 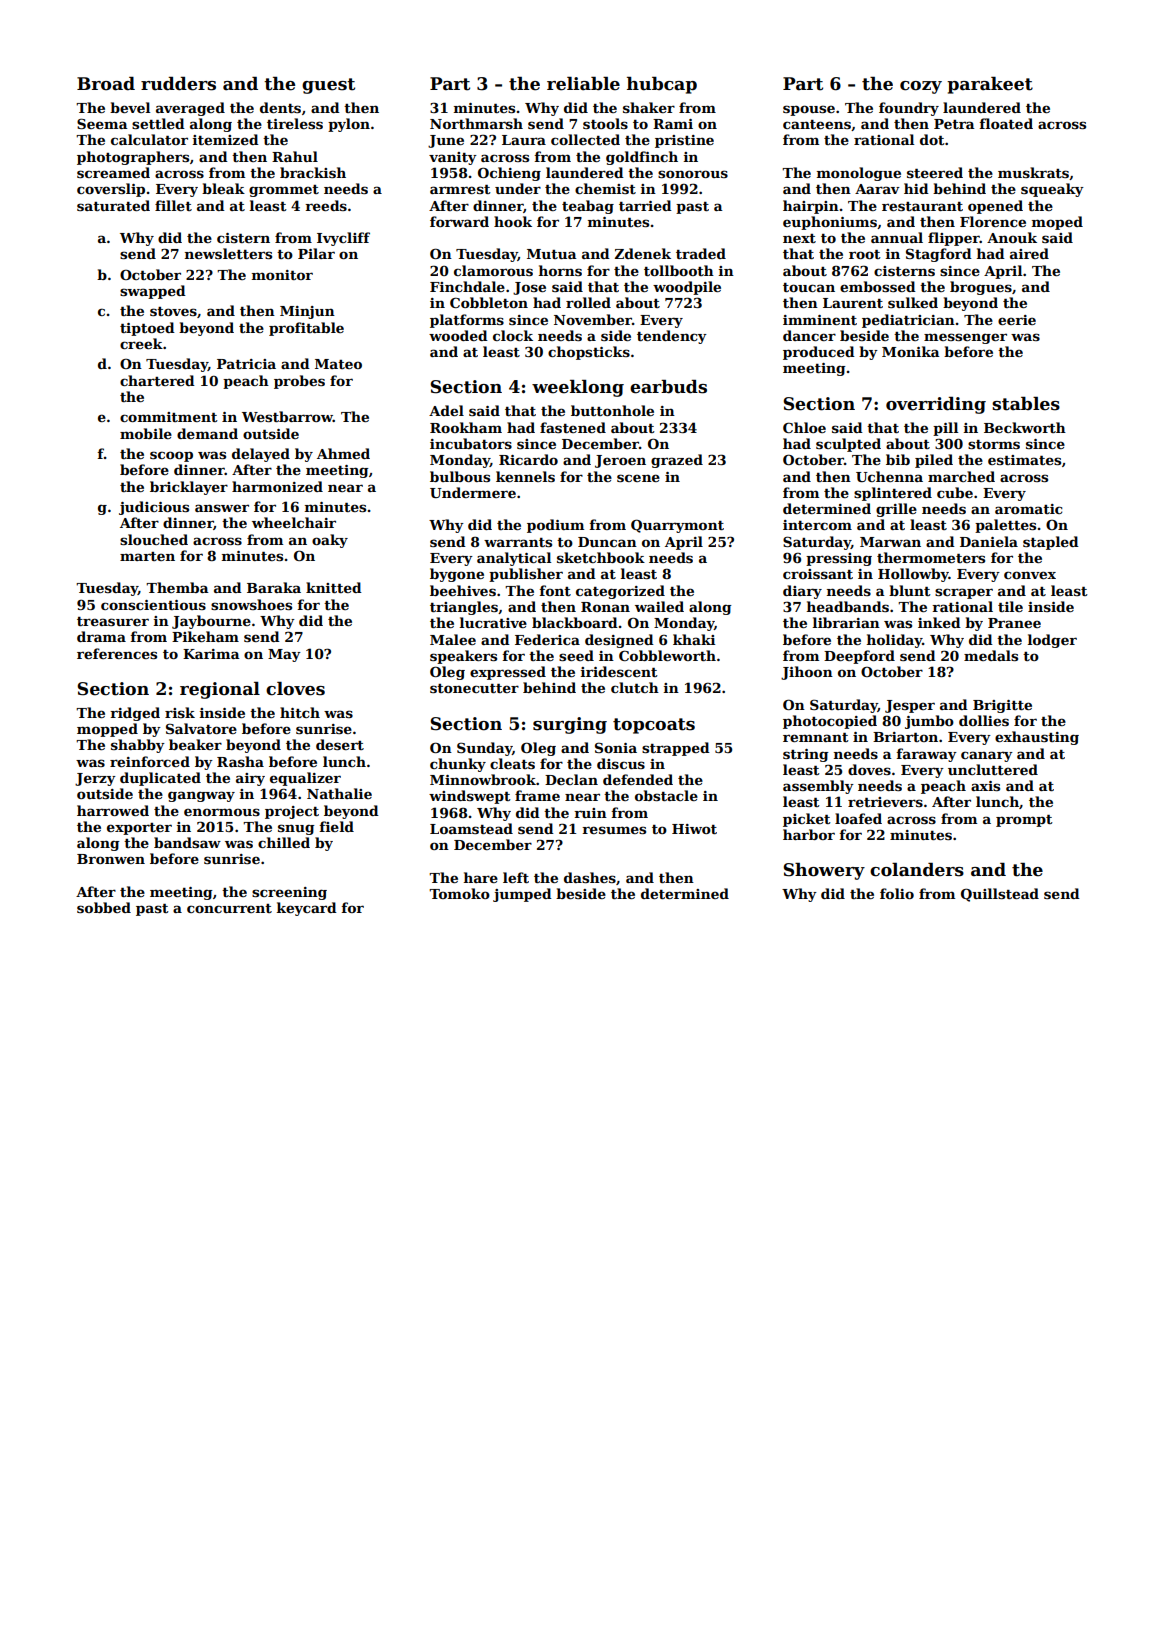 I want to click on Laura, so click(x=524, y=140).
